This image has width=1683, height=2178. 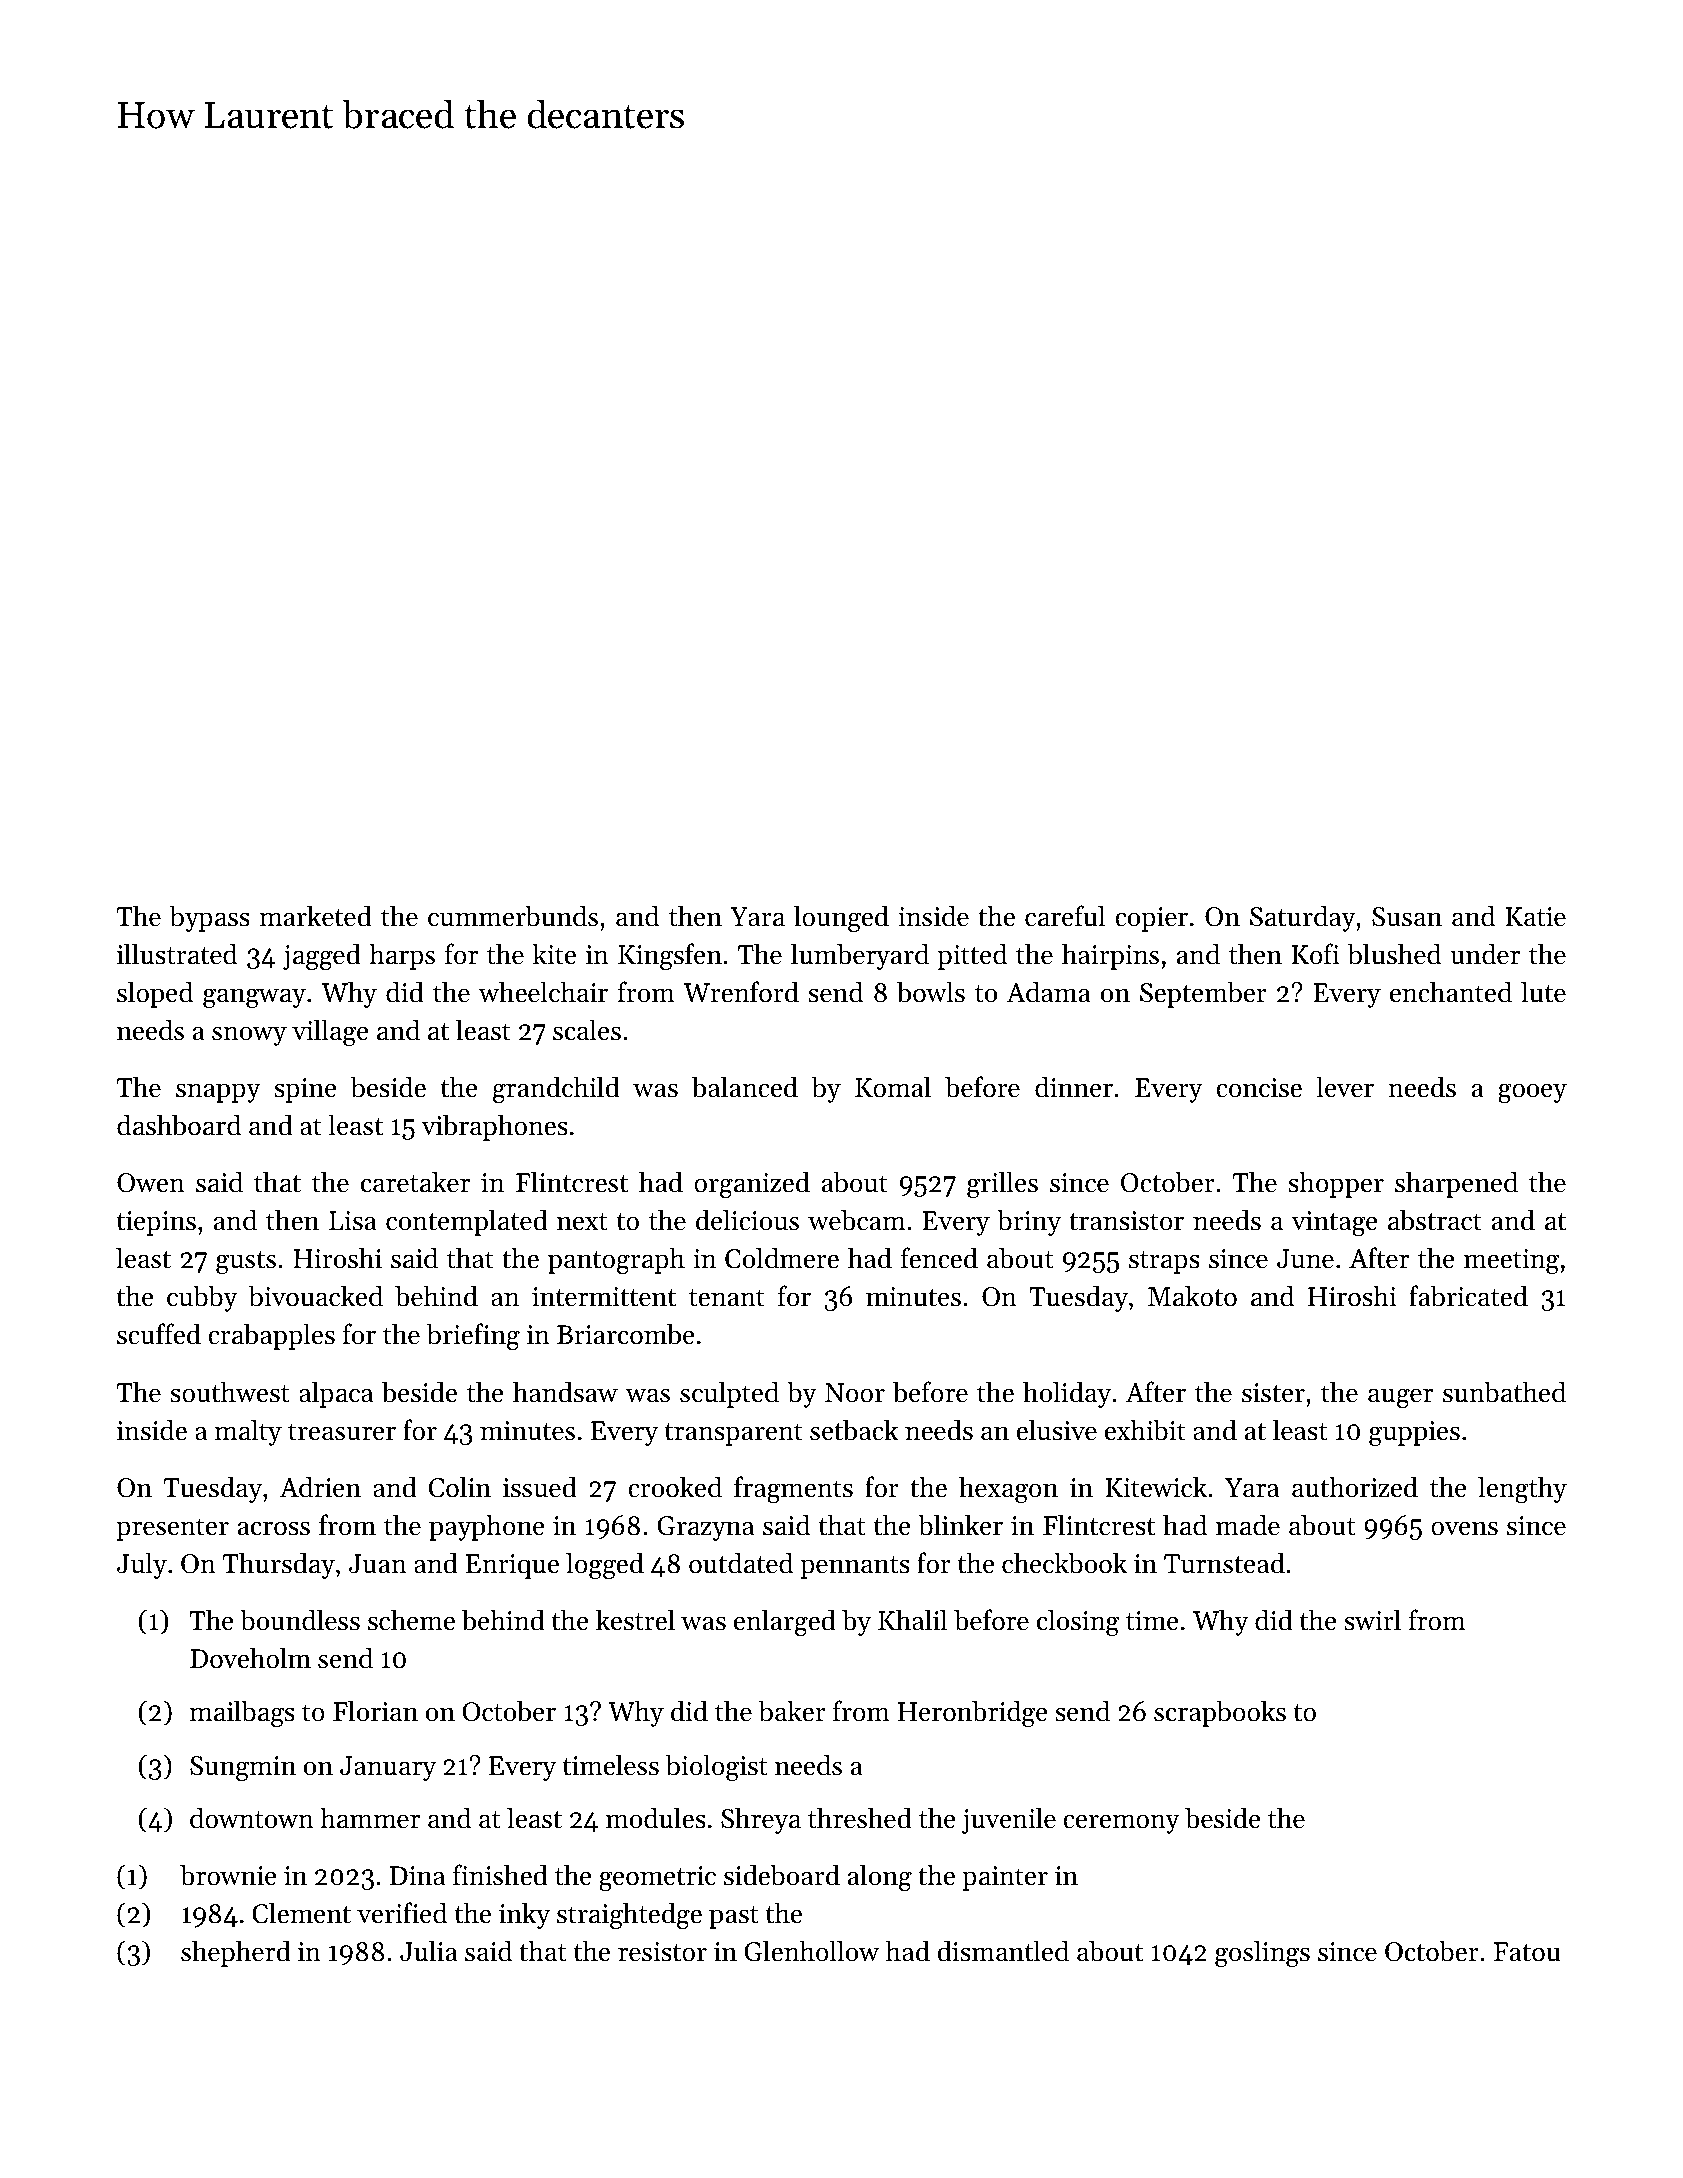 I want to click on meeting, so click(x=1511, y=1261).
